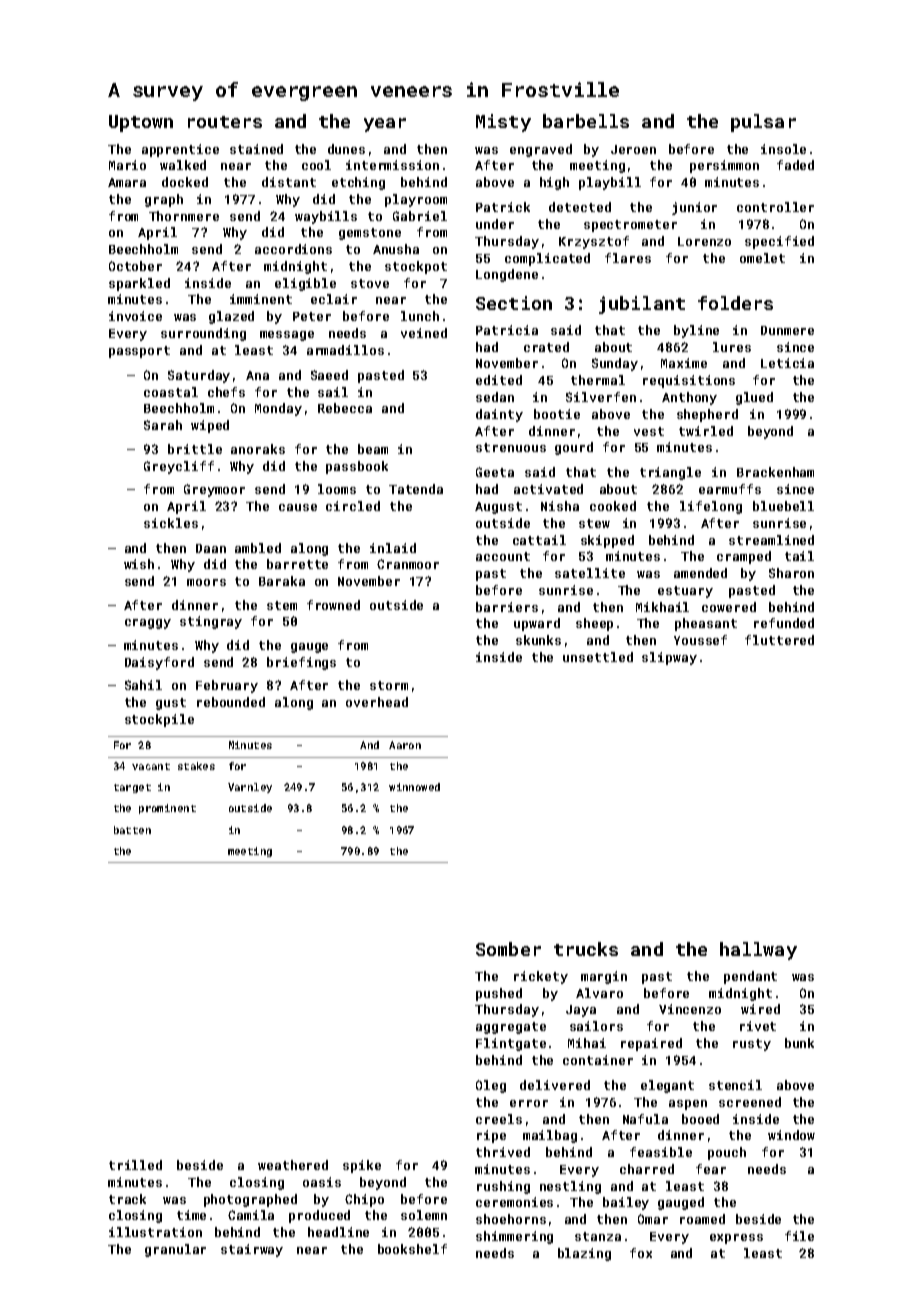 The height and width of the document is (1308, 924). What do you see at coordinates (491, 1086) in the document?
I see `Oleg` at bounding box center [491, 1086].
